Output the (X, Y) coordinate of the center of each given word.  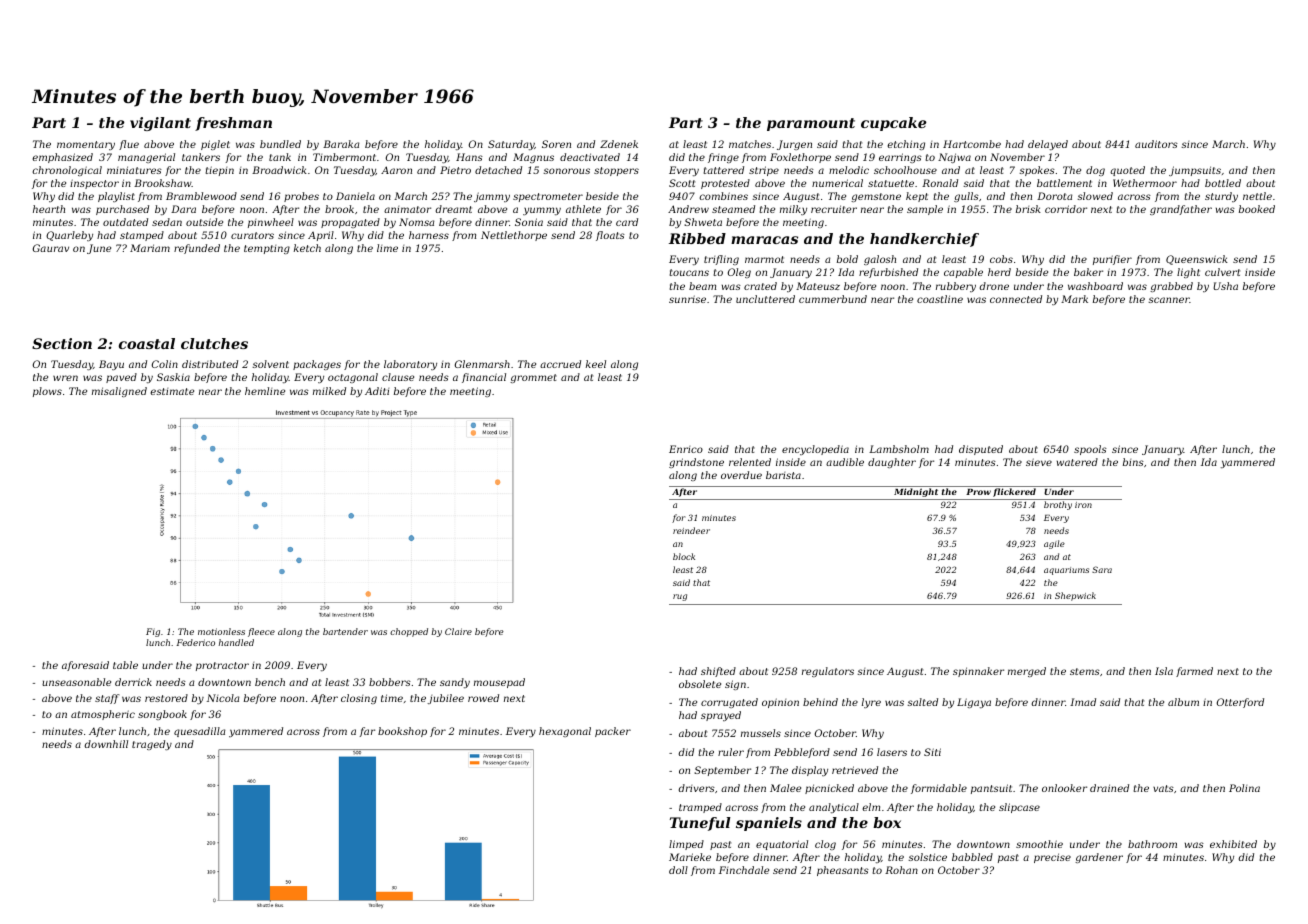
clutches (214, 343)
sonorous (566, 171)
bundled (280, 144)
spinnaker (978, 672)
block (684, 556)
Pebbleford (802, 753)
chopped (409, 632)
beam (702, 286)
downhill (106, 744)
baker (1088, 272)
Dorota (1054, 196)
